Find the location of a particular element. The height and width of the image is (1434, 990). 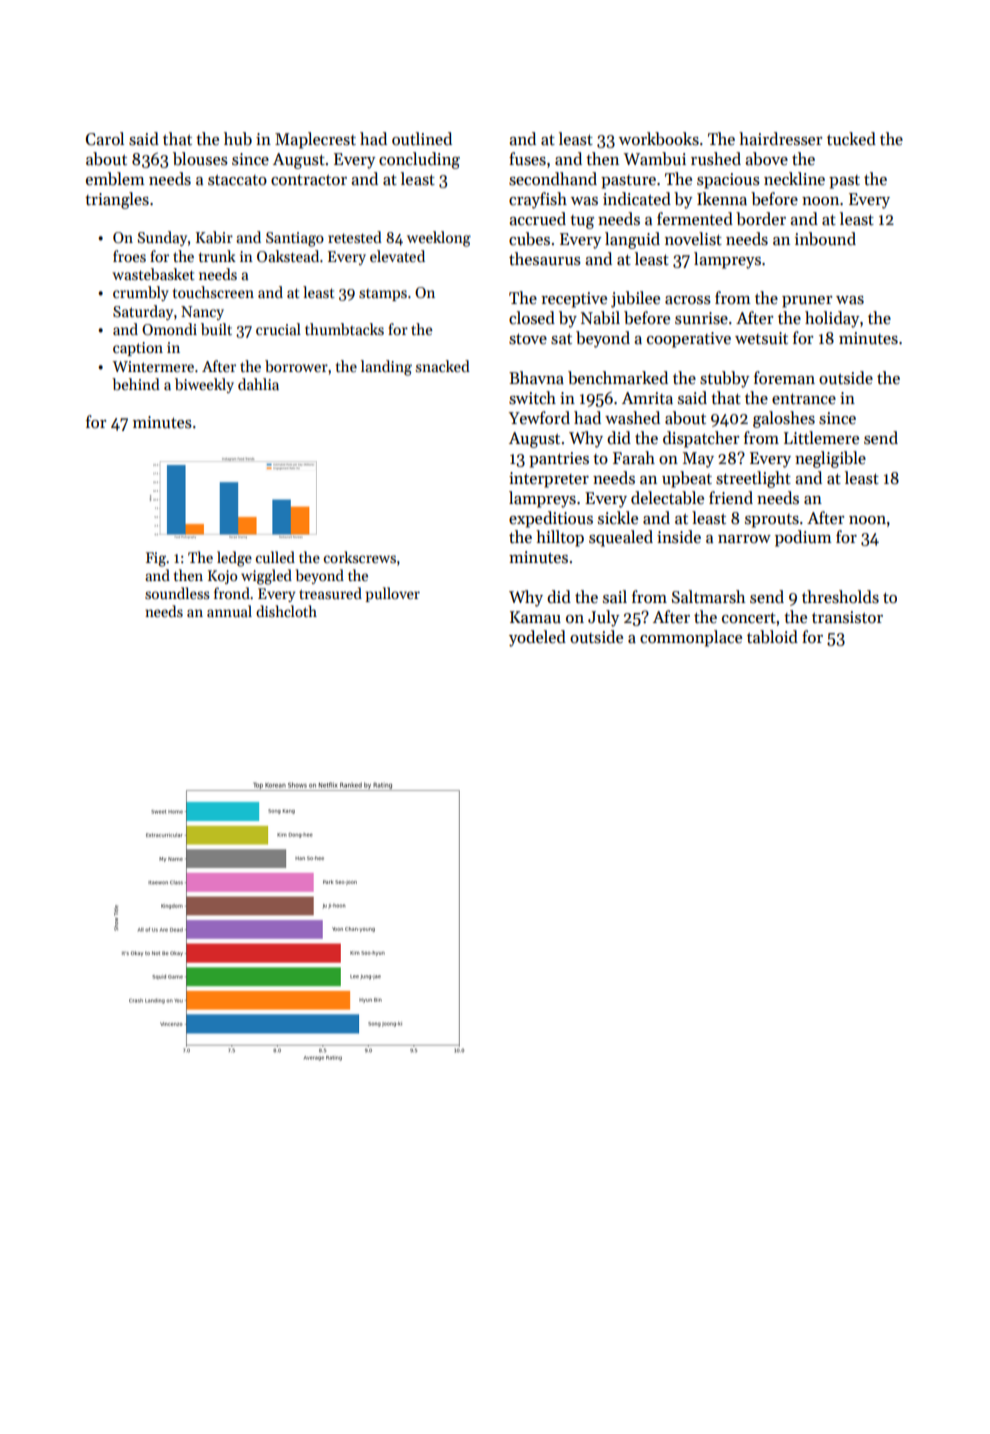

outlined is located at coordinates (422, 139).
